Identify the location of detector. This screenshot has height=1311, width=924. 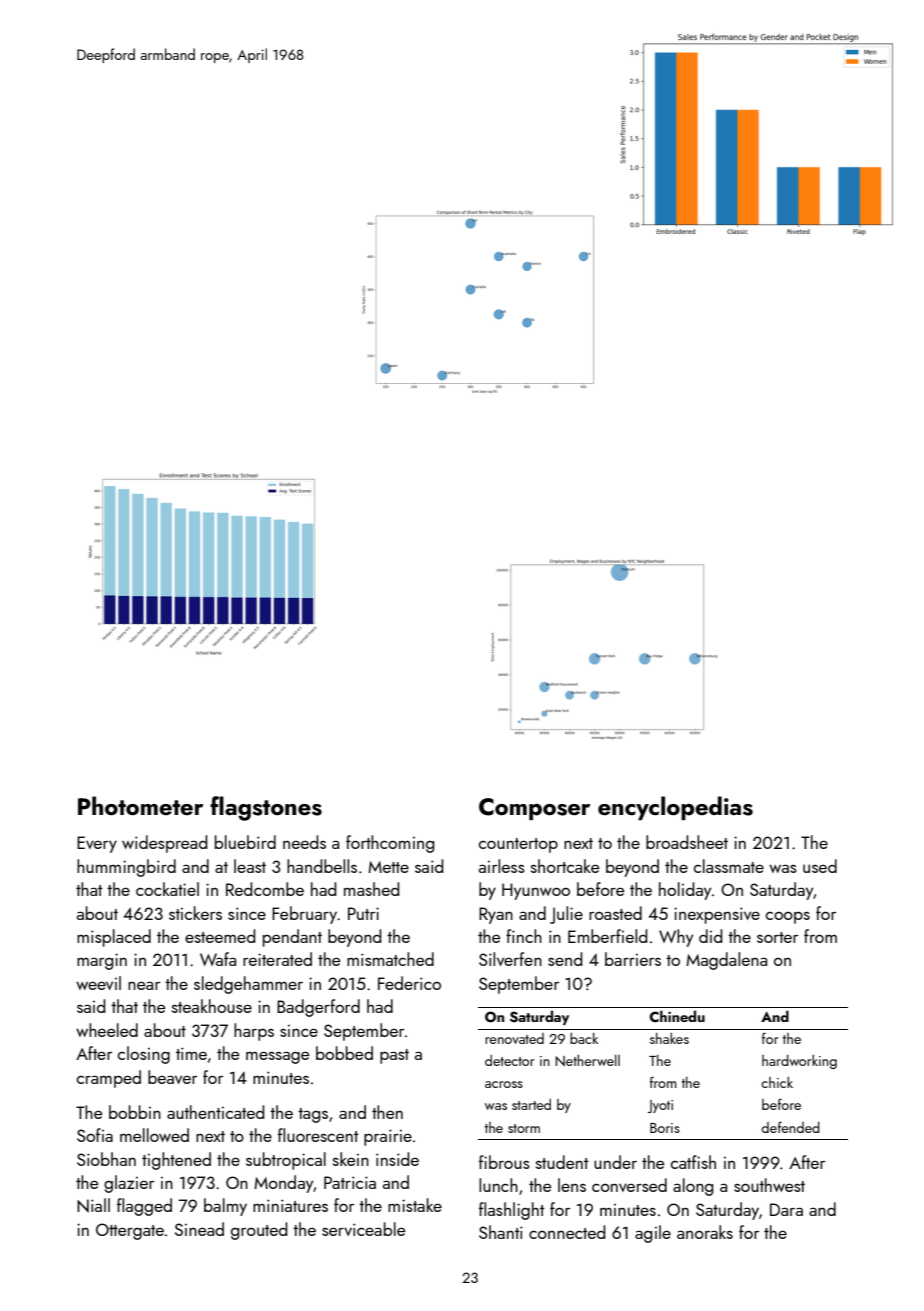
(510, 1060).
